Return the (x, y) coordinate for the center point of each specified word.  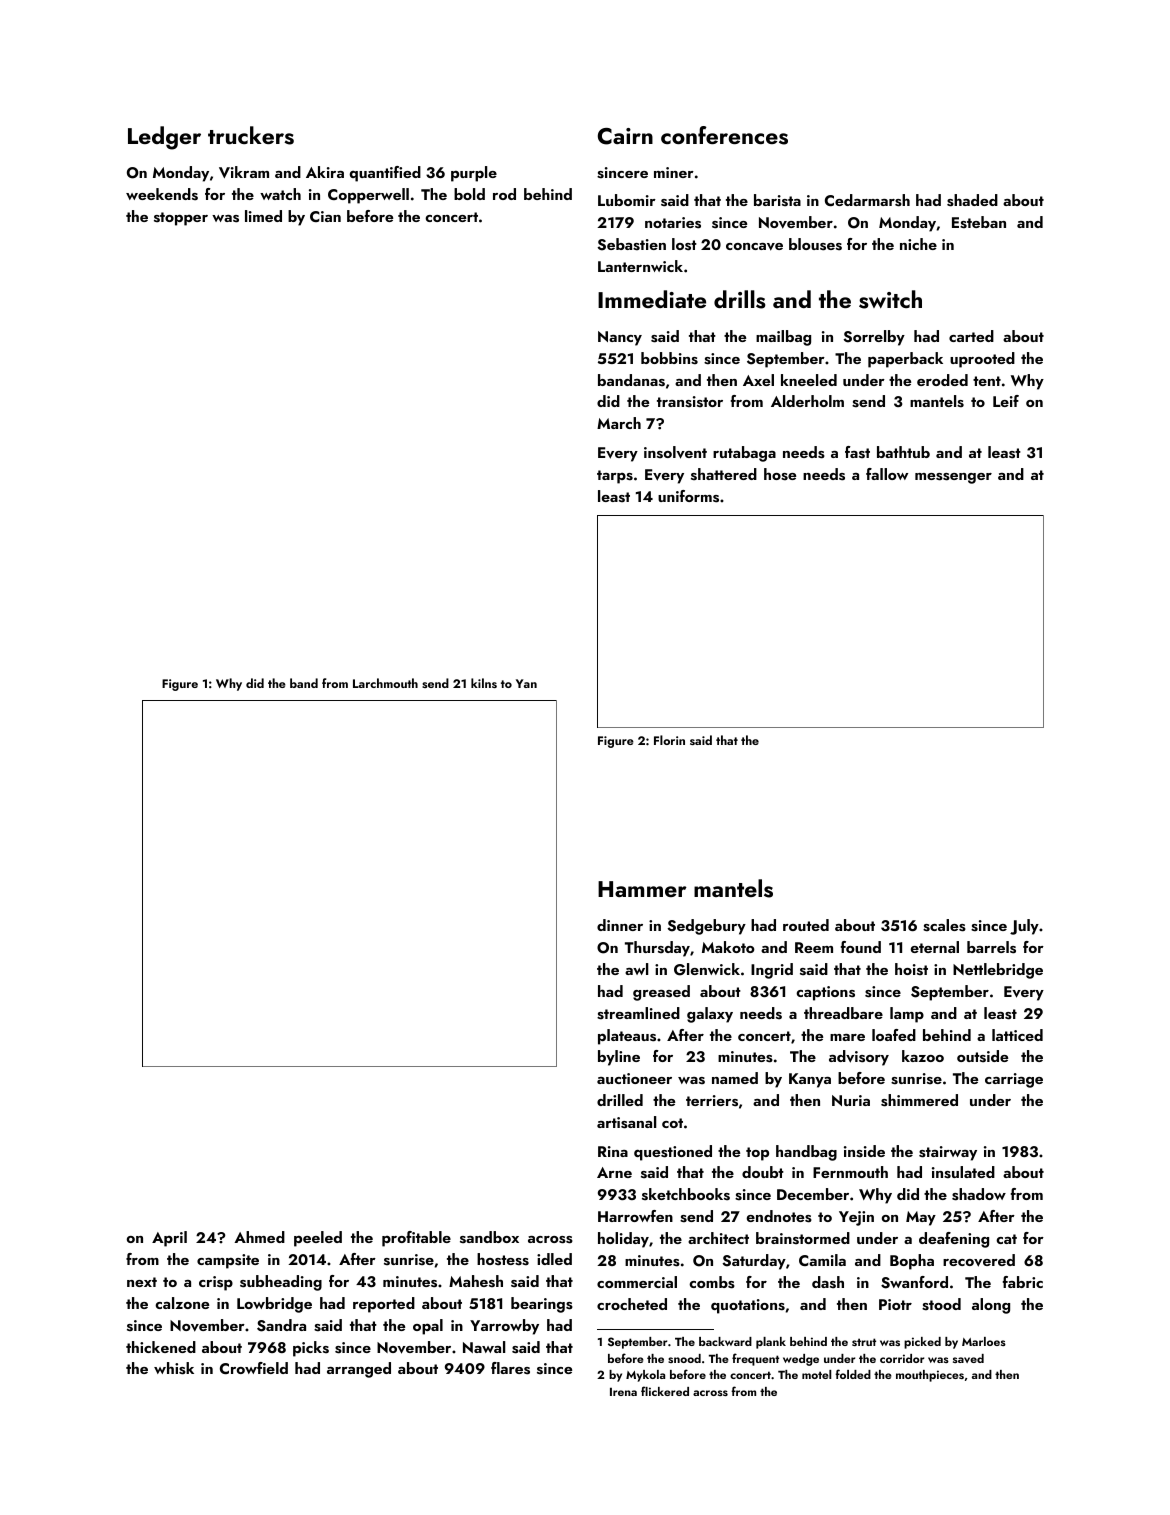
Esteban (979, 222)
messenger (953, 478)
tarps (615, 477)
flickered (665, 1391)
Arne (614, 1172)
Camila (822, 1260)
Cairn (625, 136)
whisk (174, 1368)
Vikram (244, 172)
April (169, 1239)
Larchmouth (385, 683)
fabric (1023, 1282)
